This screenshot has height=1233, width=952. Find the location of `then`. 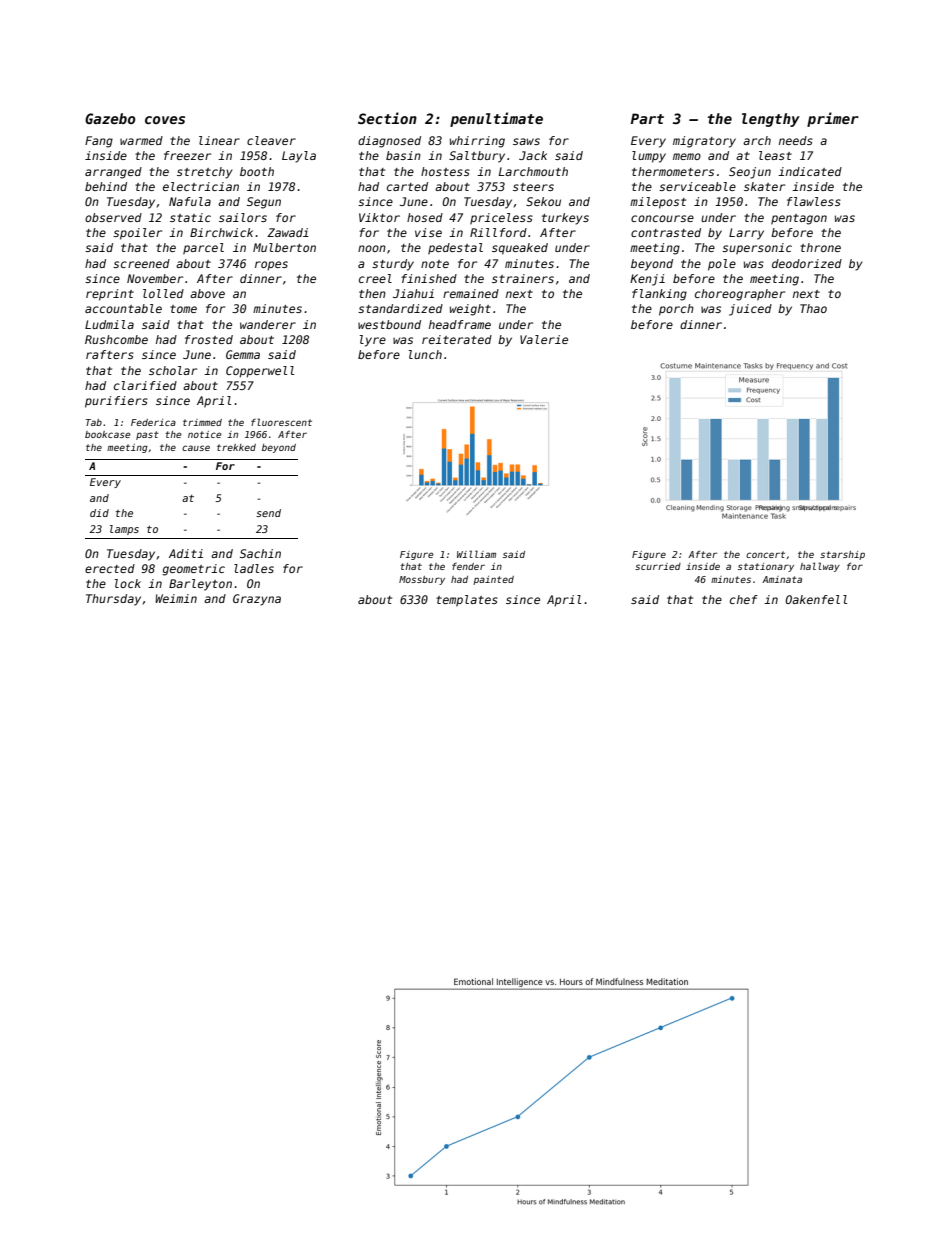

then is located at coordinates (372, 293).
